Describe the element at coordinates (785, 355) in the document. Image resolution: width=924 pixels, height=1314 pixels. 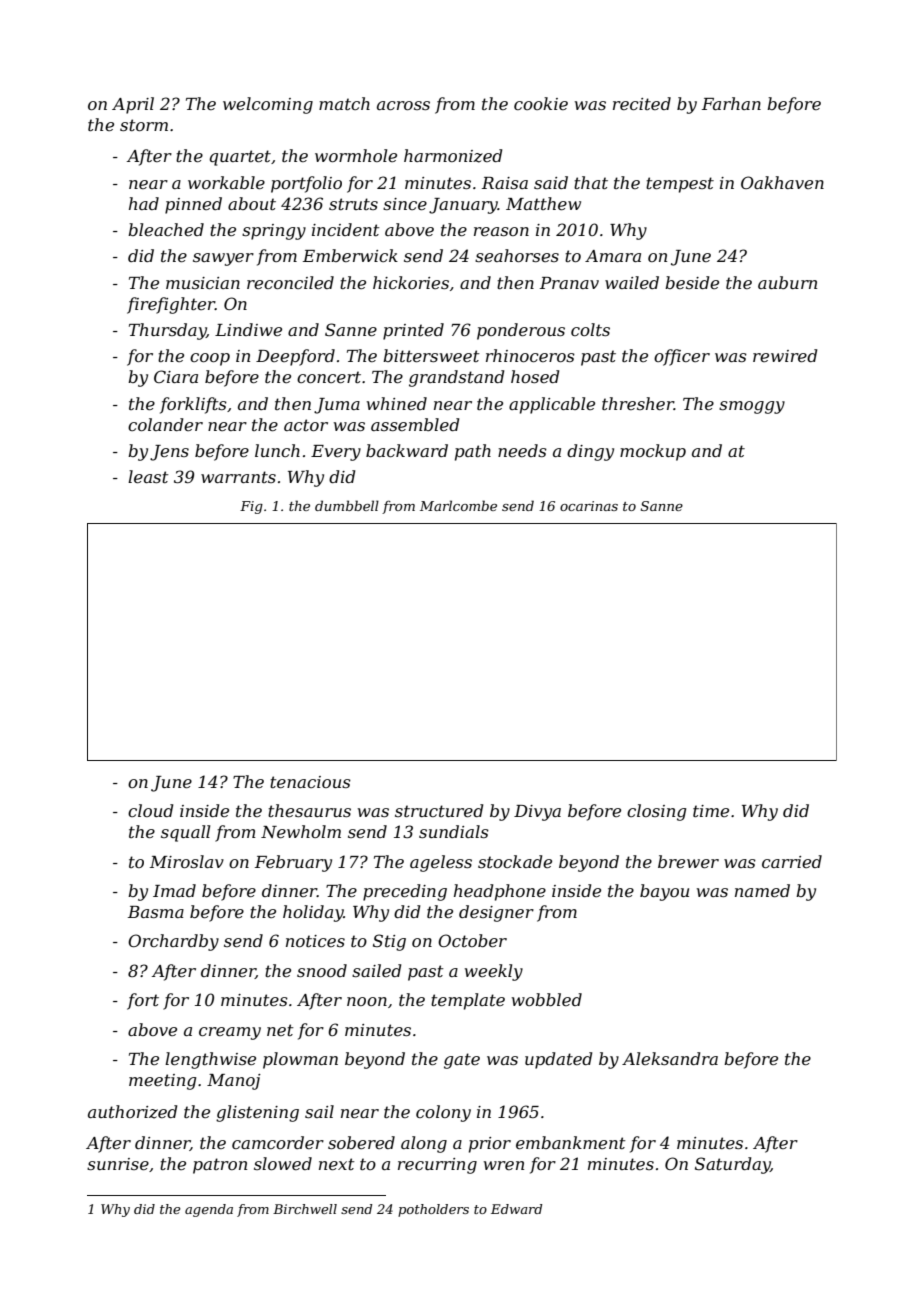
I see `rewired` at that location.
